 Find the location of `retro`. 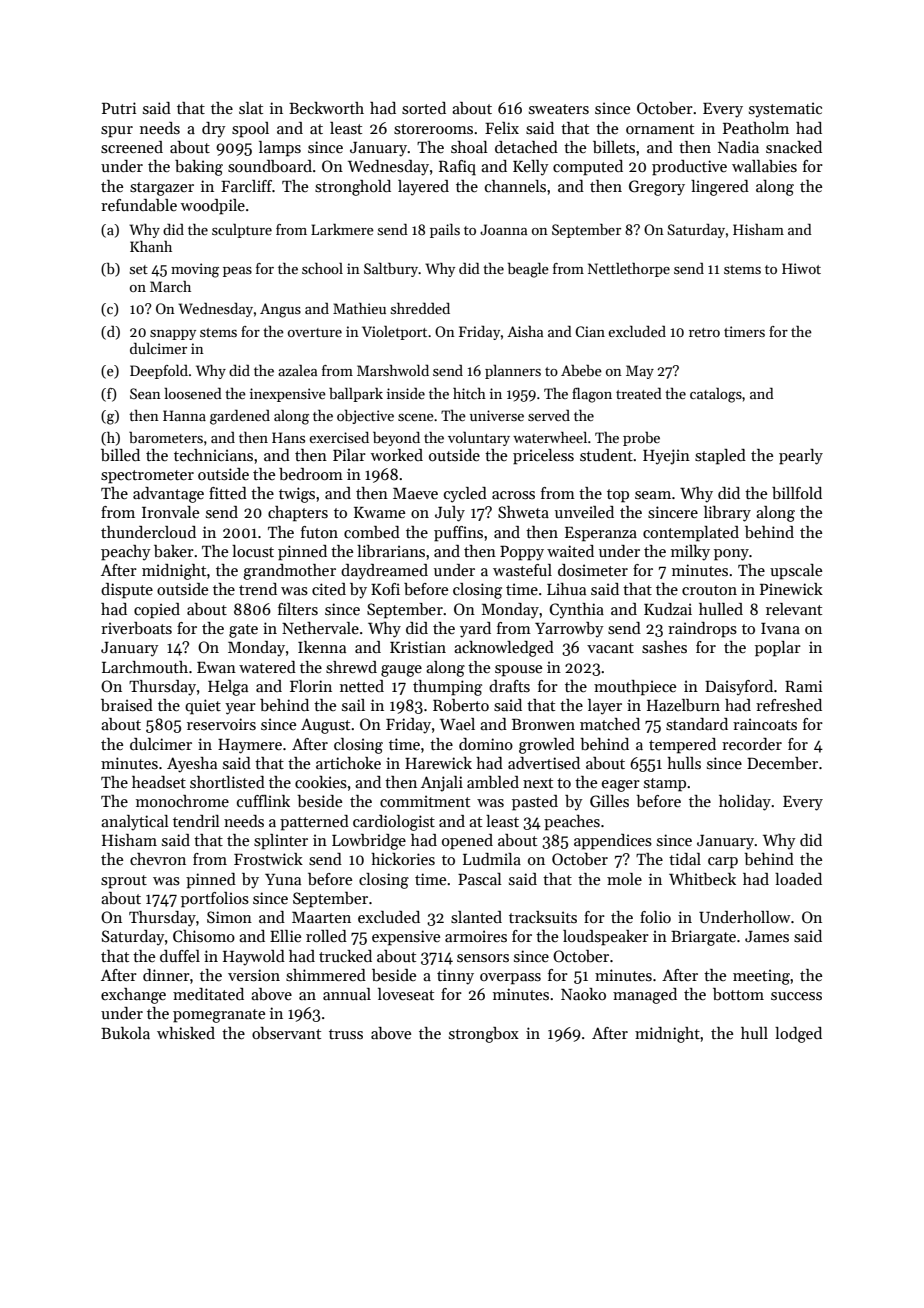

retro is located at coordinates (704, 332).
